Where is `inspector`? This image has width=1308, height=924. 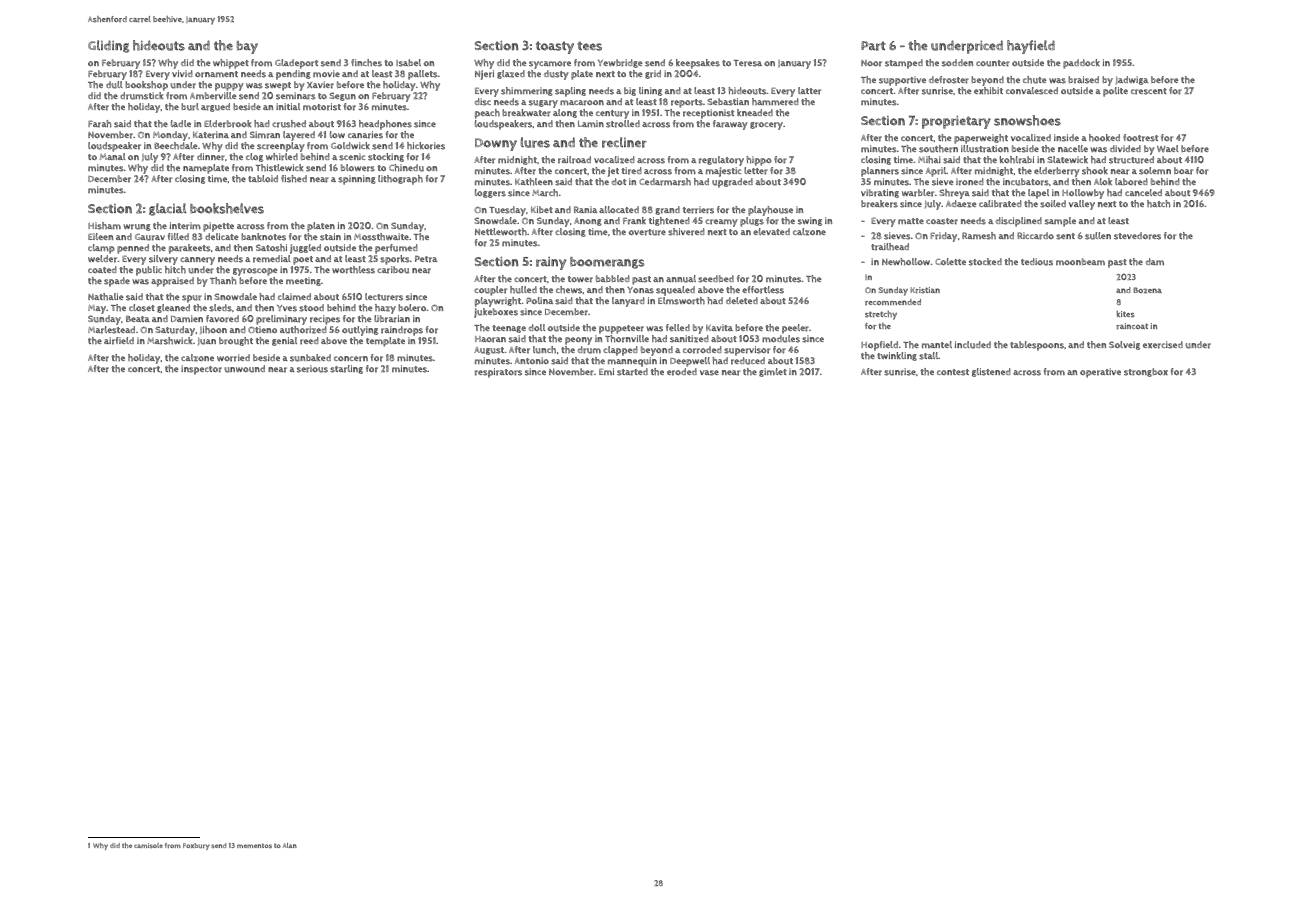 inspector is located at coordinates (201, 370).
